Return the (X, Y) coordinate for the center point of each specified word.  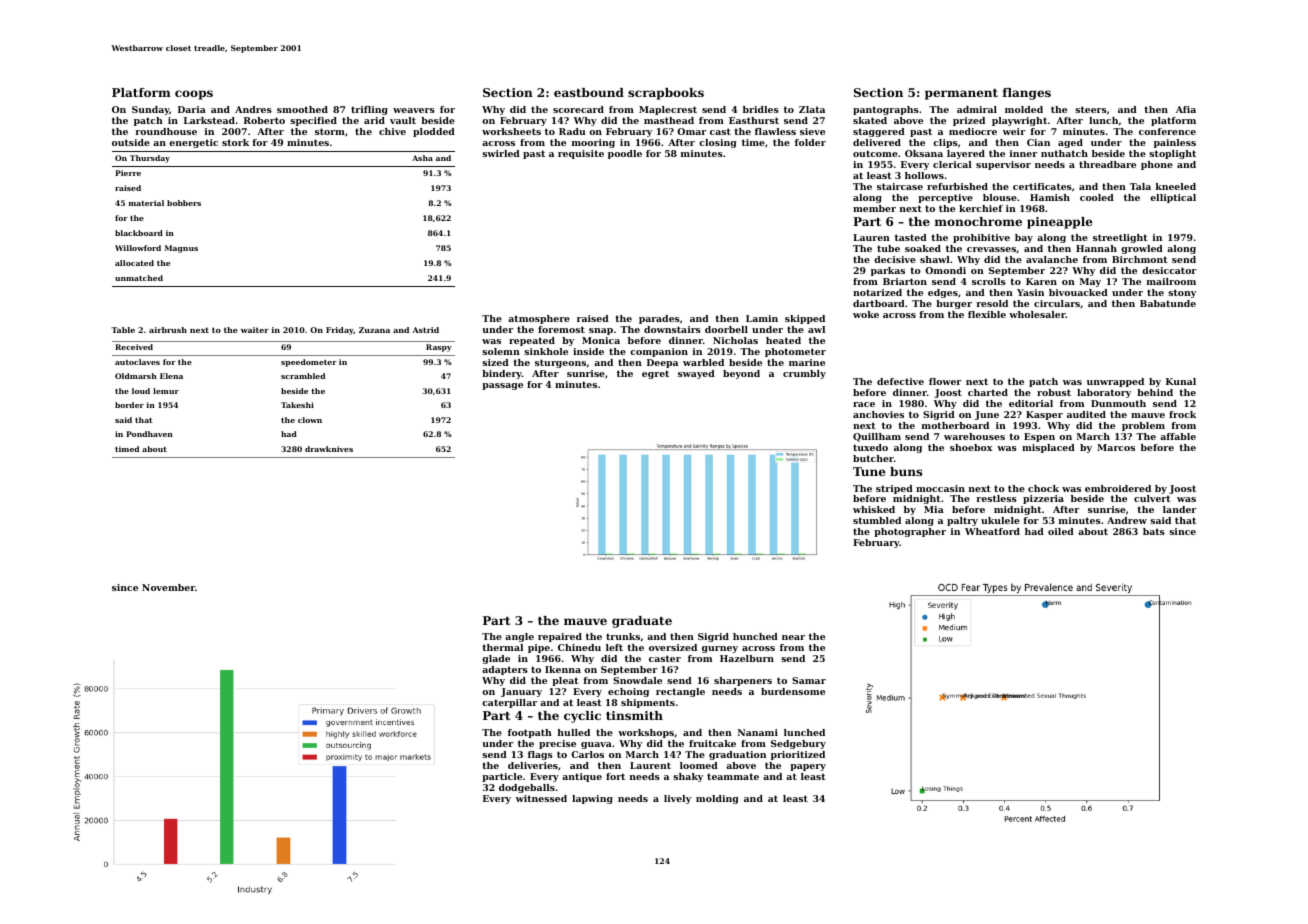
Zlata (812, 109)
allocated (134, 263)
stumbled (877, 520)
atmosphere (539, 319)
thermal (502, 647)
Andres (253, 109)
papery (808, 767)
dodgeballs (527, 788)
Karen (1041, 281)
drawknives (329, 449)
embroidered (1118, 488)
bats (1154, 531)
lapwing (592, 799)
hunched (755, 636)
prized (969, 121)
